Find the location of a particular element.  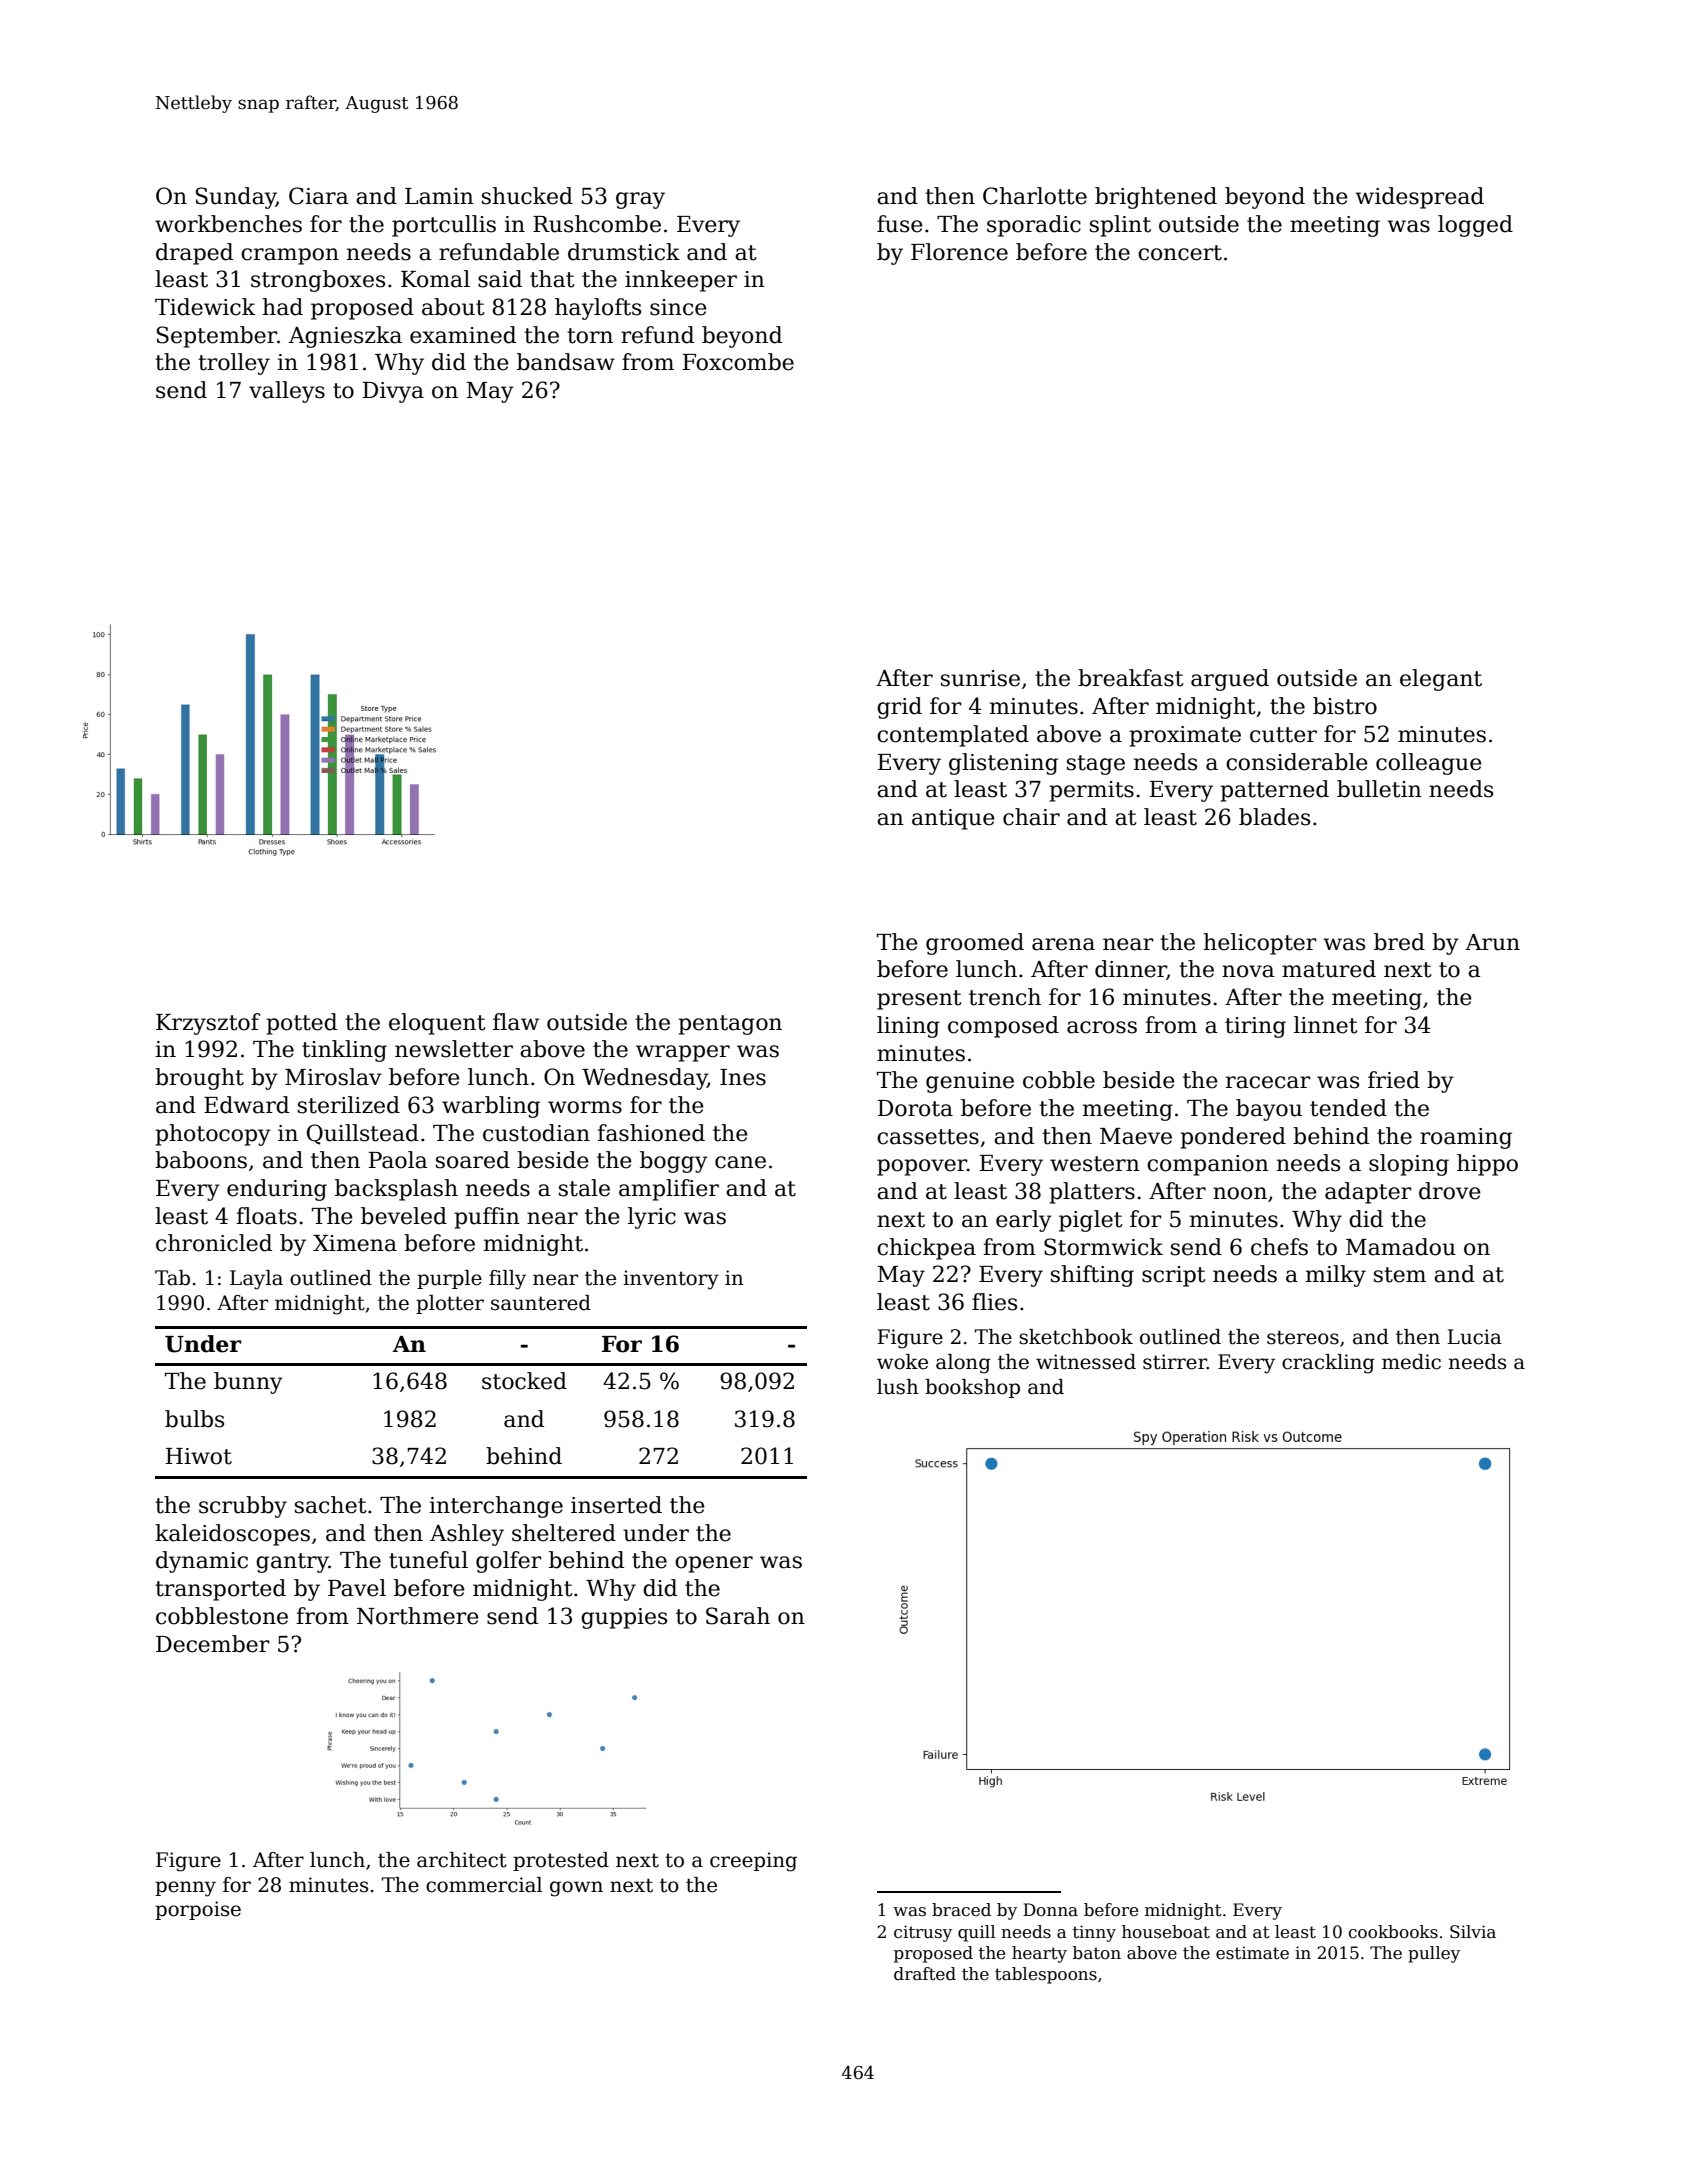

drafted is located at coordinates (925, 1974).
